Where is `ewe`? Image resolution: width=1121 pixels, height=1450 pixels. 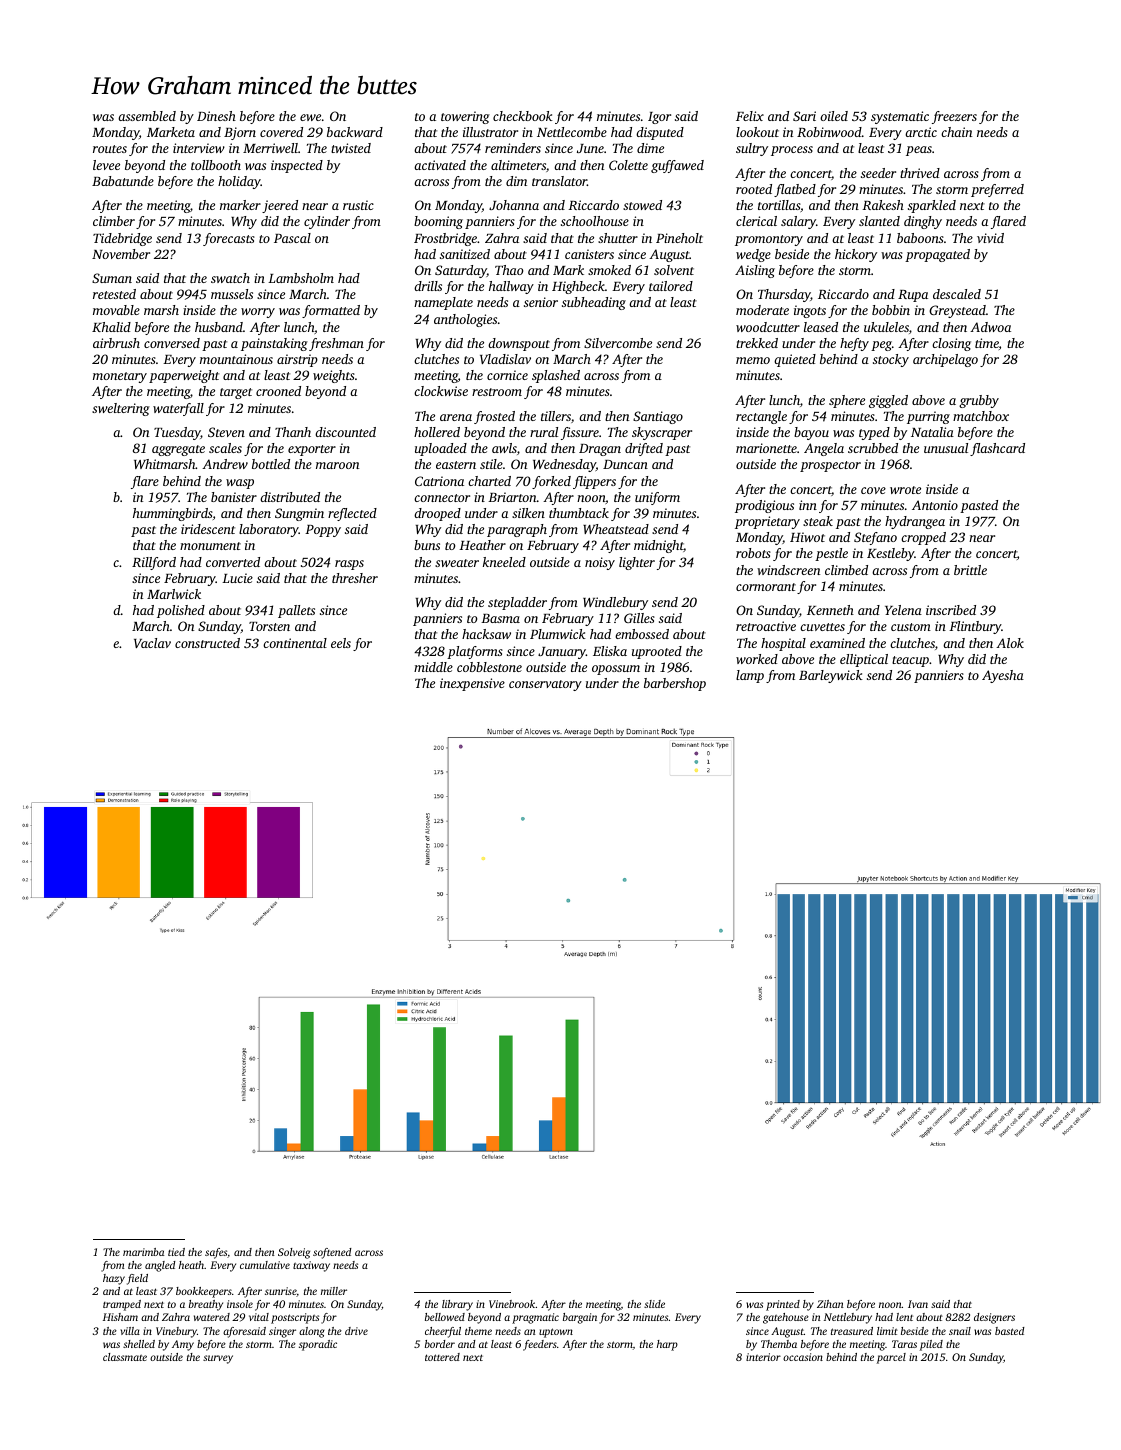
ewe is located at coordinates (310, 117).
